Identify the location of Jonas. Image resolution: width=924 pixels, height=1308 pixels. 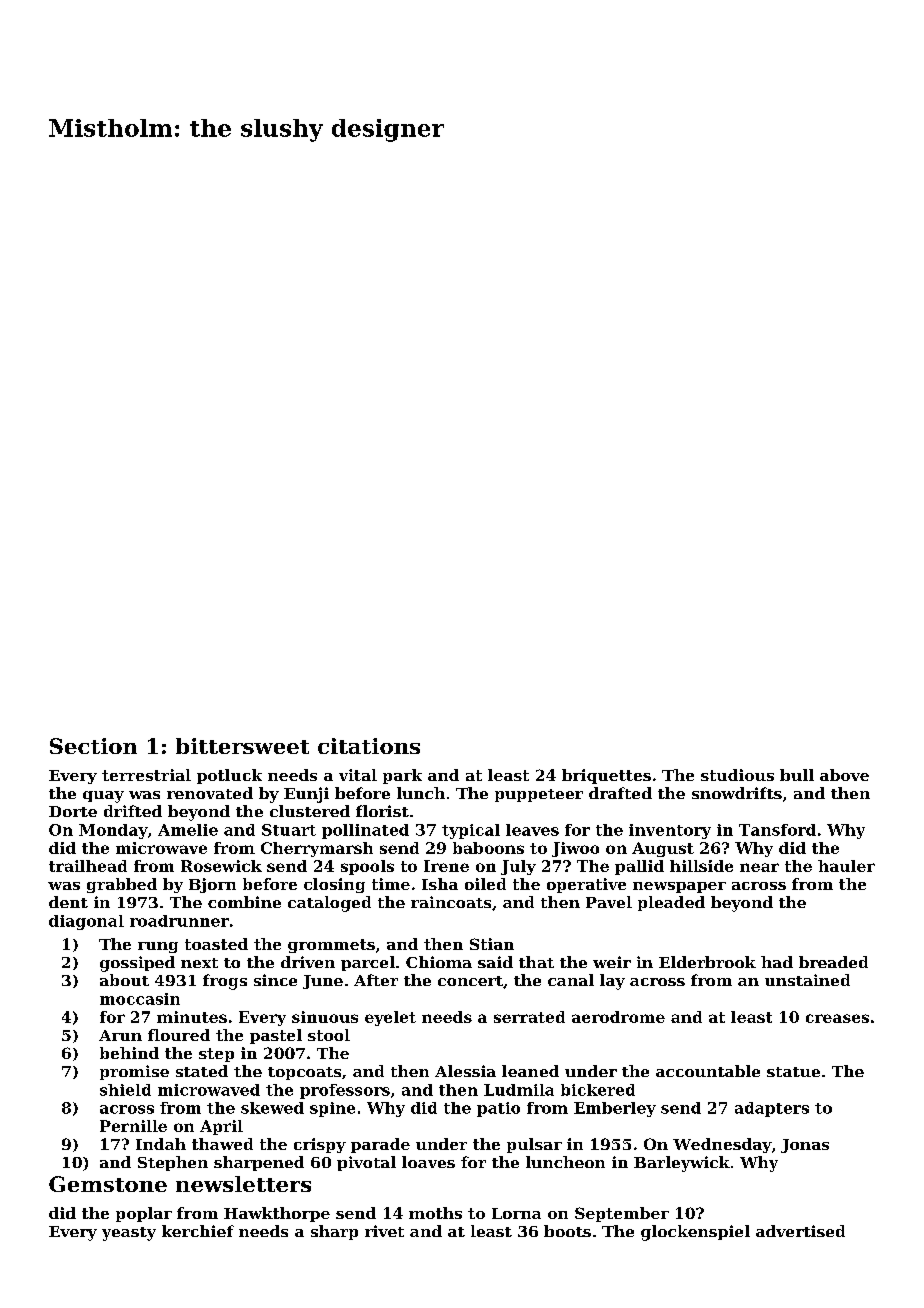
(805, 1146).
